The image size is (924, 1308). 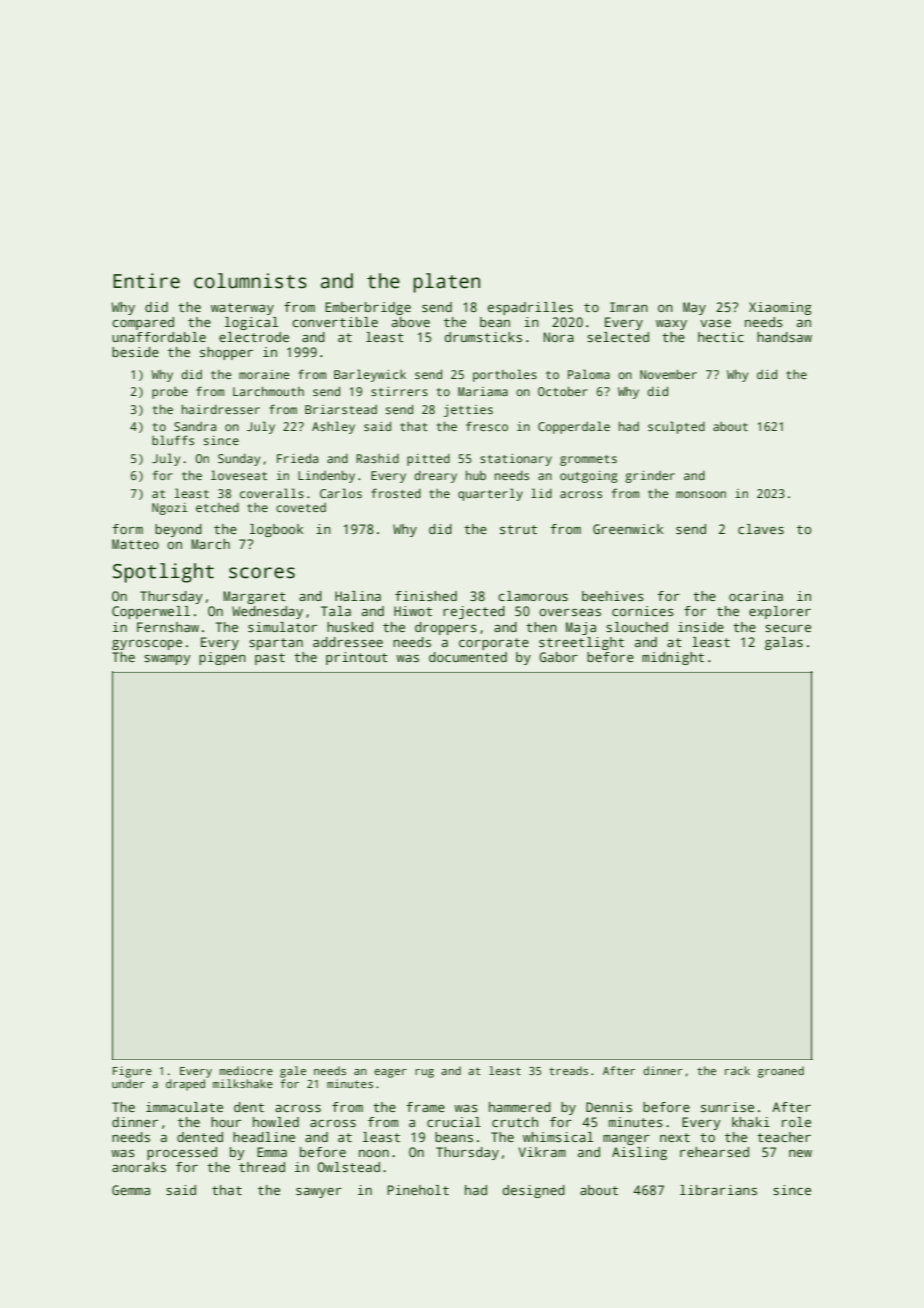 What do you see at coordinates (357, 658) in the screenshot?
I see `printout` at bounding box center [357, 658].
